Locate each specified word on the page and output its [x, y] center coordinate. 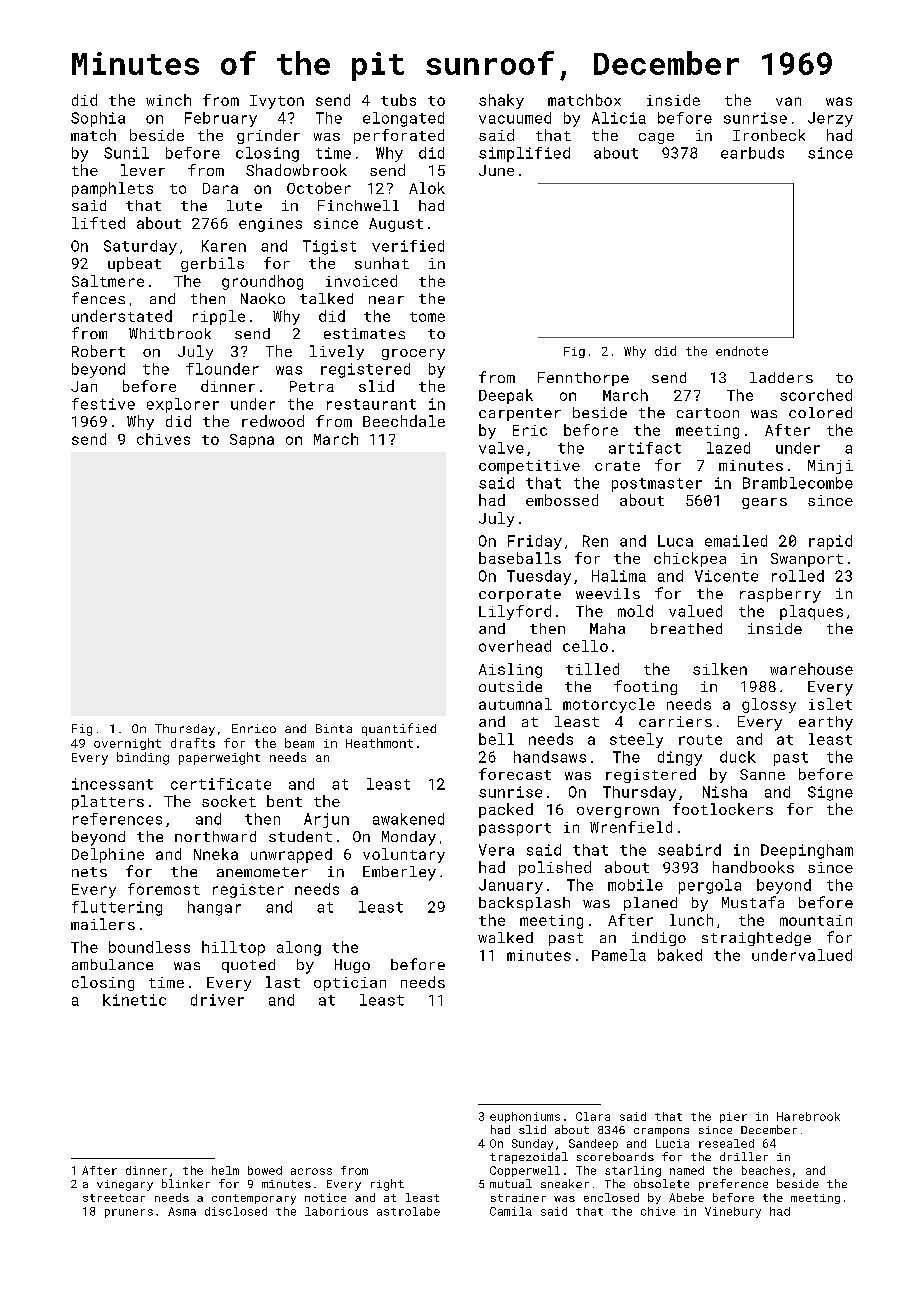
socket [229, 801]
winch [168, 100]
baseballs [520, 558]
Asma [182, 1211]
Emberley [399, 873]
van [788, 101]
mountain [816, 920]
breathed [686, 628]
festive [103, 404]
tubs [398, 100]
